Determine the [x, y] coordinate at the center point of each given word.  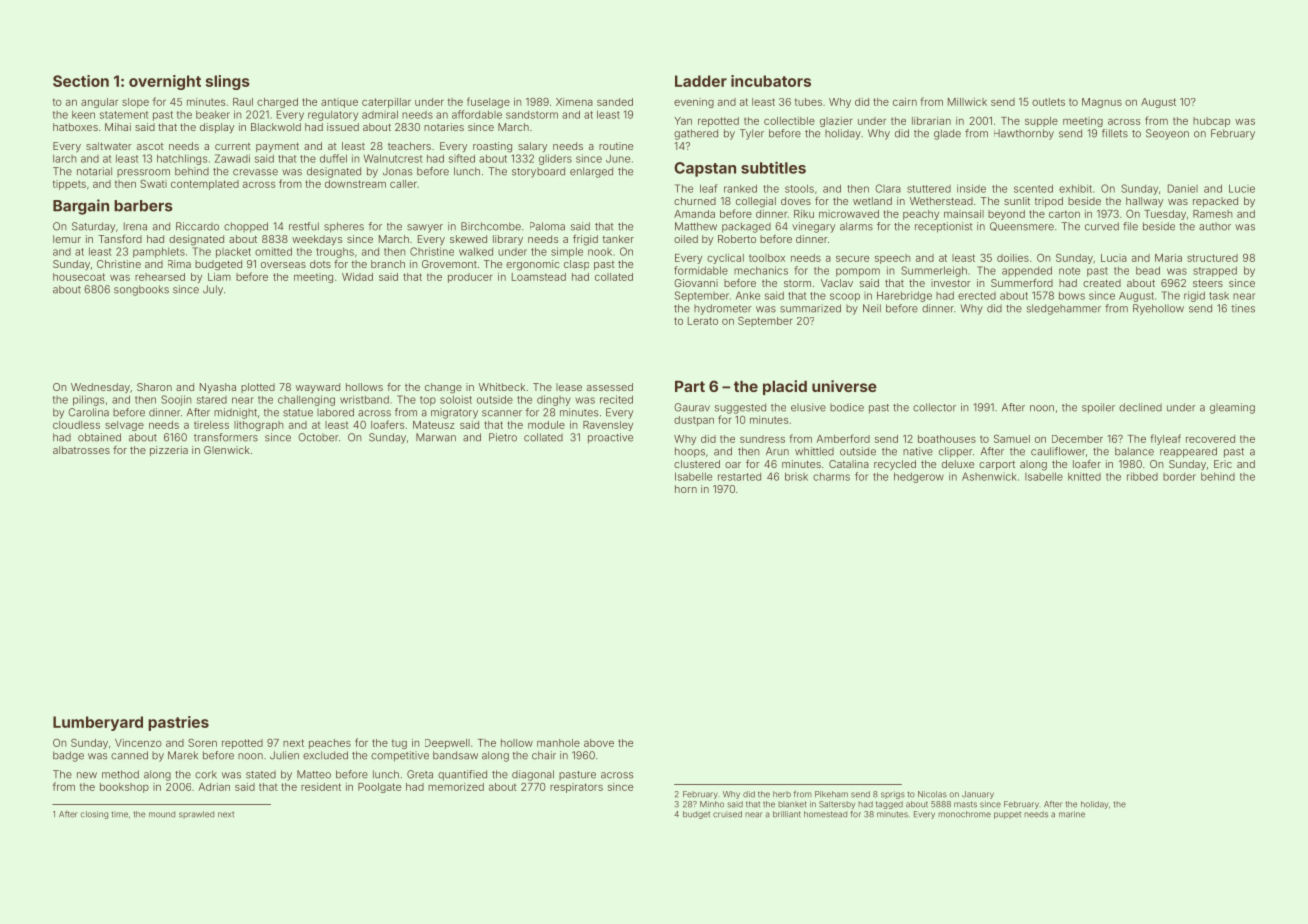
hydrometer [723, 309]
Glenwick [227, 450]
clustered [697, 464]
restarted [739, 477]
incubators [771, 81]
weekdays [317, 240]
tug [399, 744]
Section [81, 81]
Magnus [1102, 103]
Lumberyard [98, 723]
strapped [1215, 271]
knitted [1084, 476]
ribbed [1142, 476]
